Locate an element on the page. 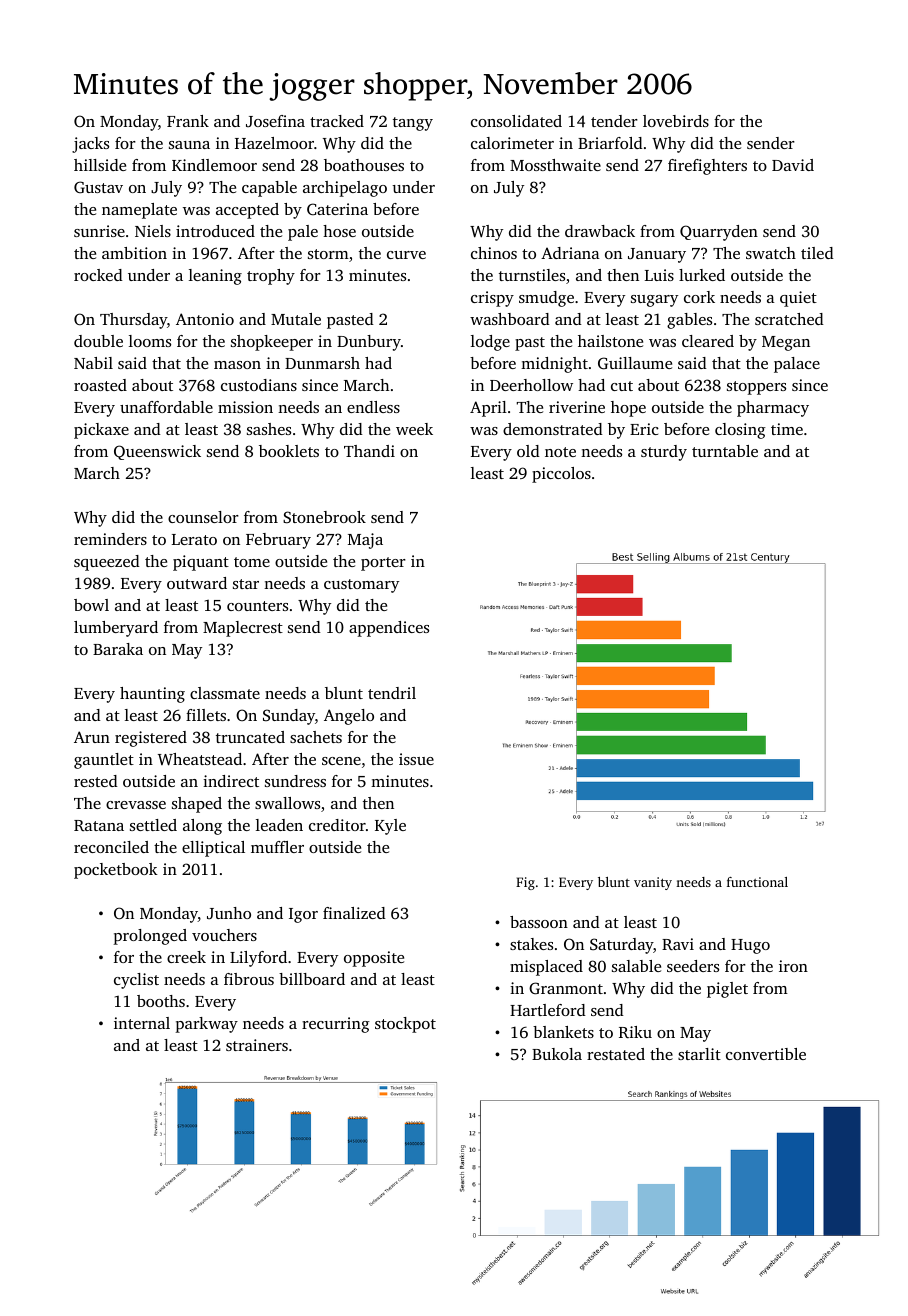 This document has width=908, height=1316. nameplate is located at coordinates (139, 211).
